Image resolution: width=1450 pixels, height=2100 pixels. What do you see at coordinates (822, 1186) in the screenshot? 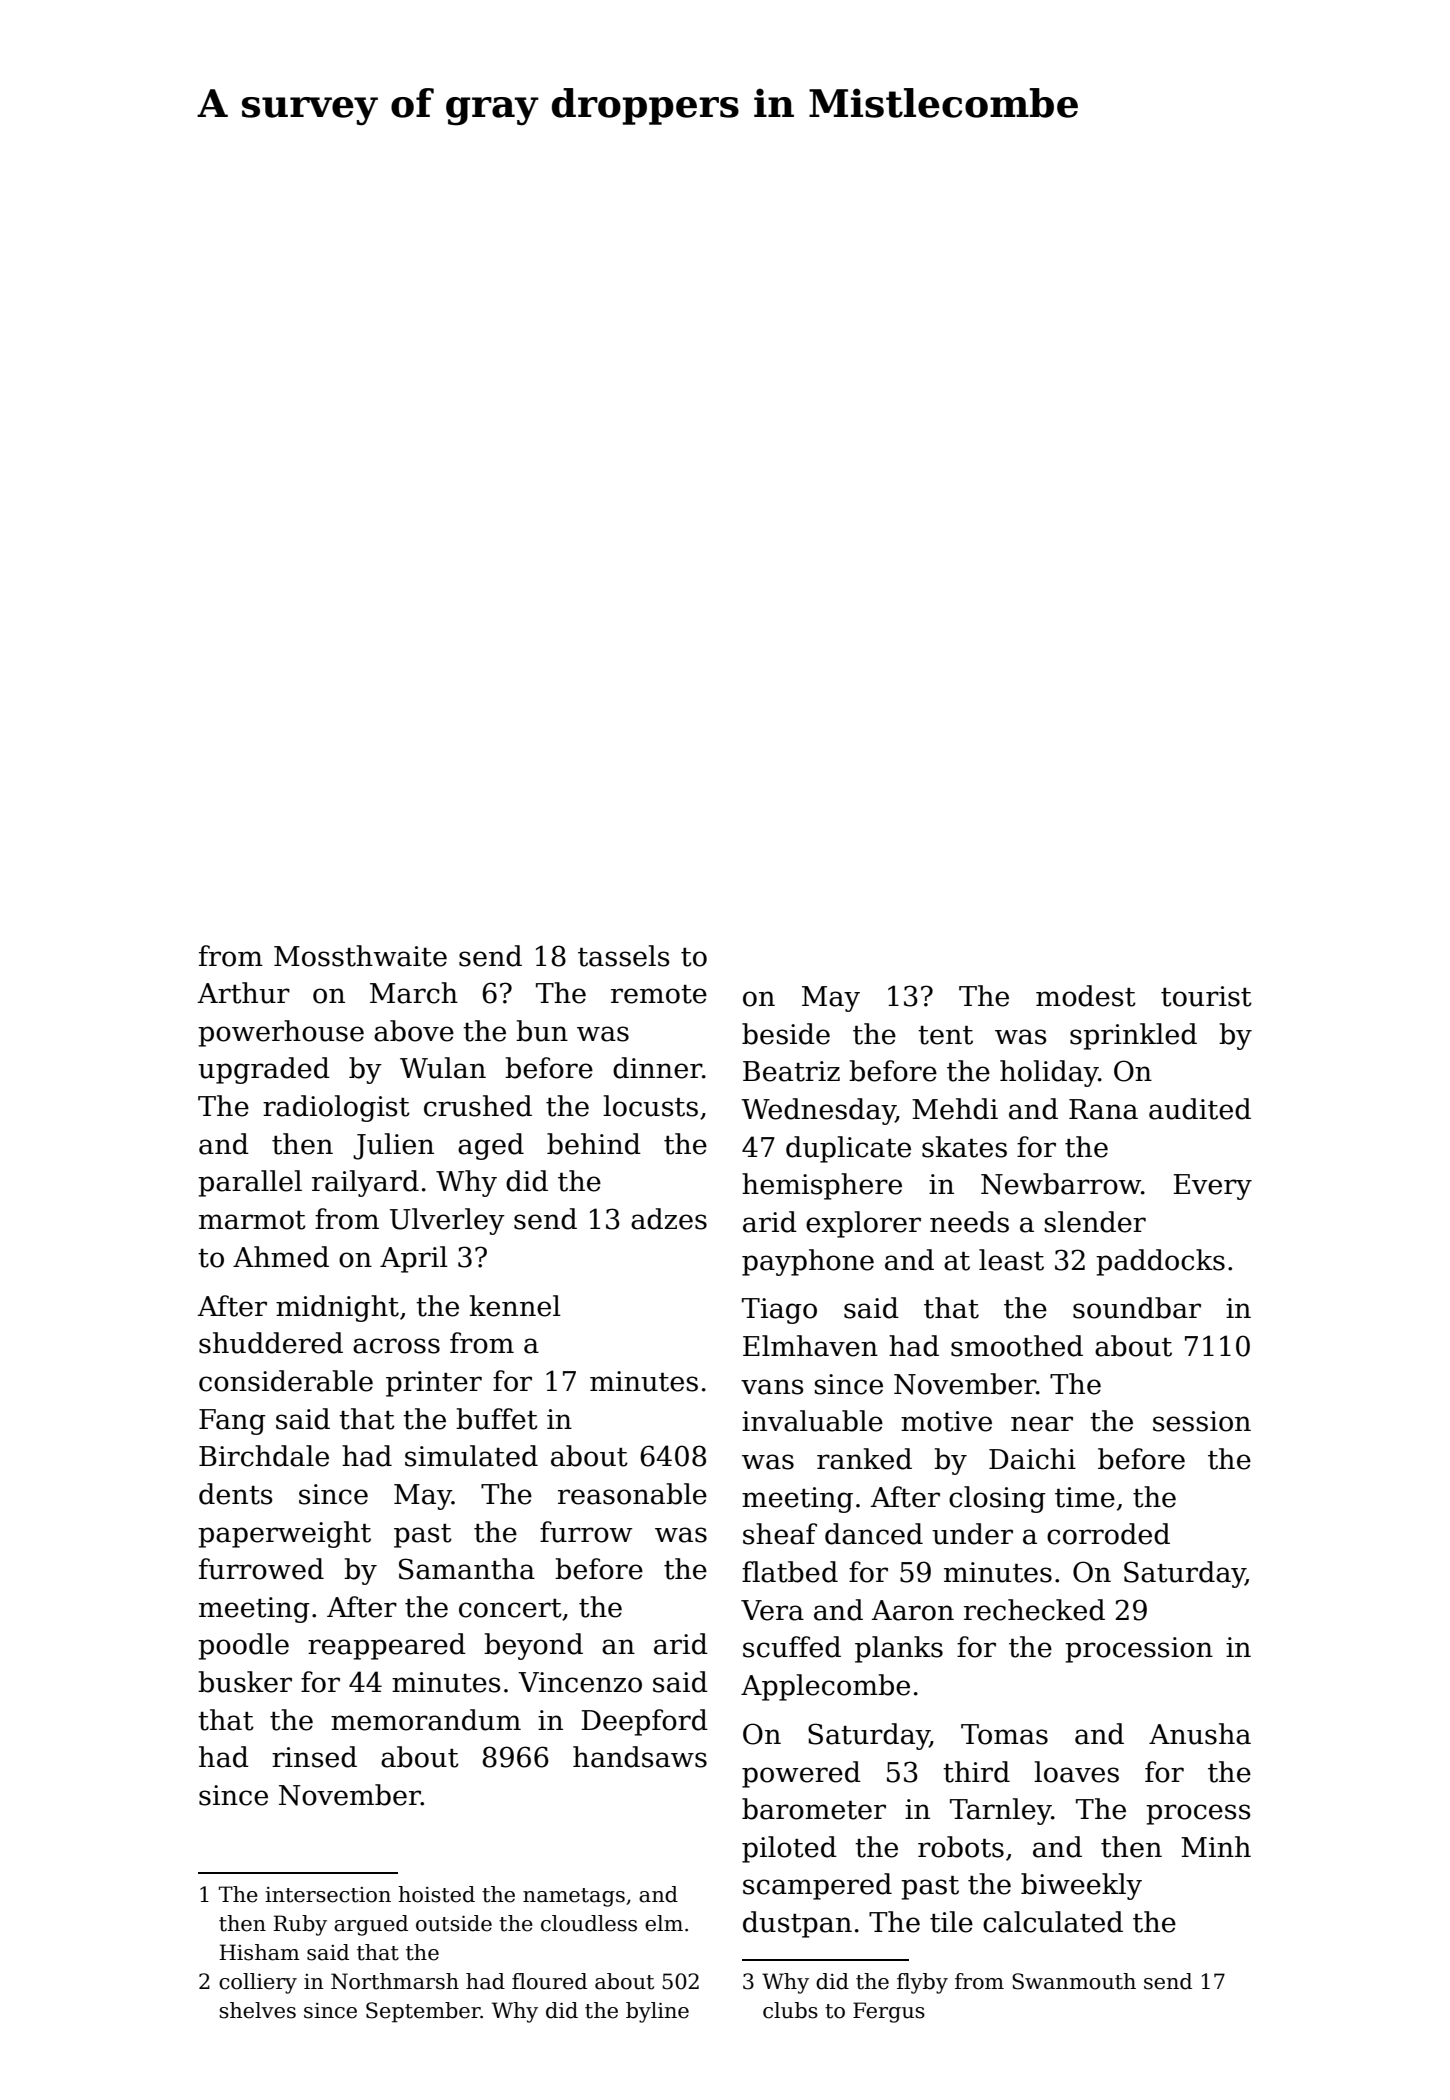
I see `hemisphere` at bounding box center [822, 1186].
